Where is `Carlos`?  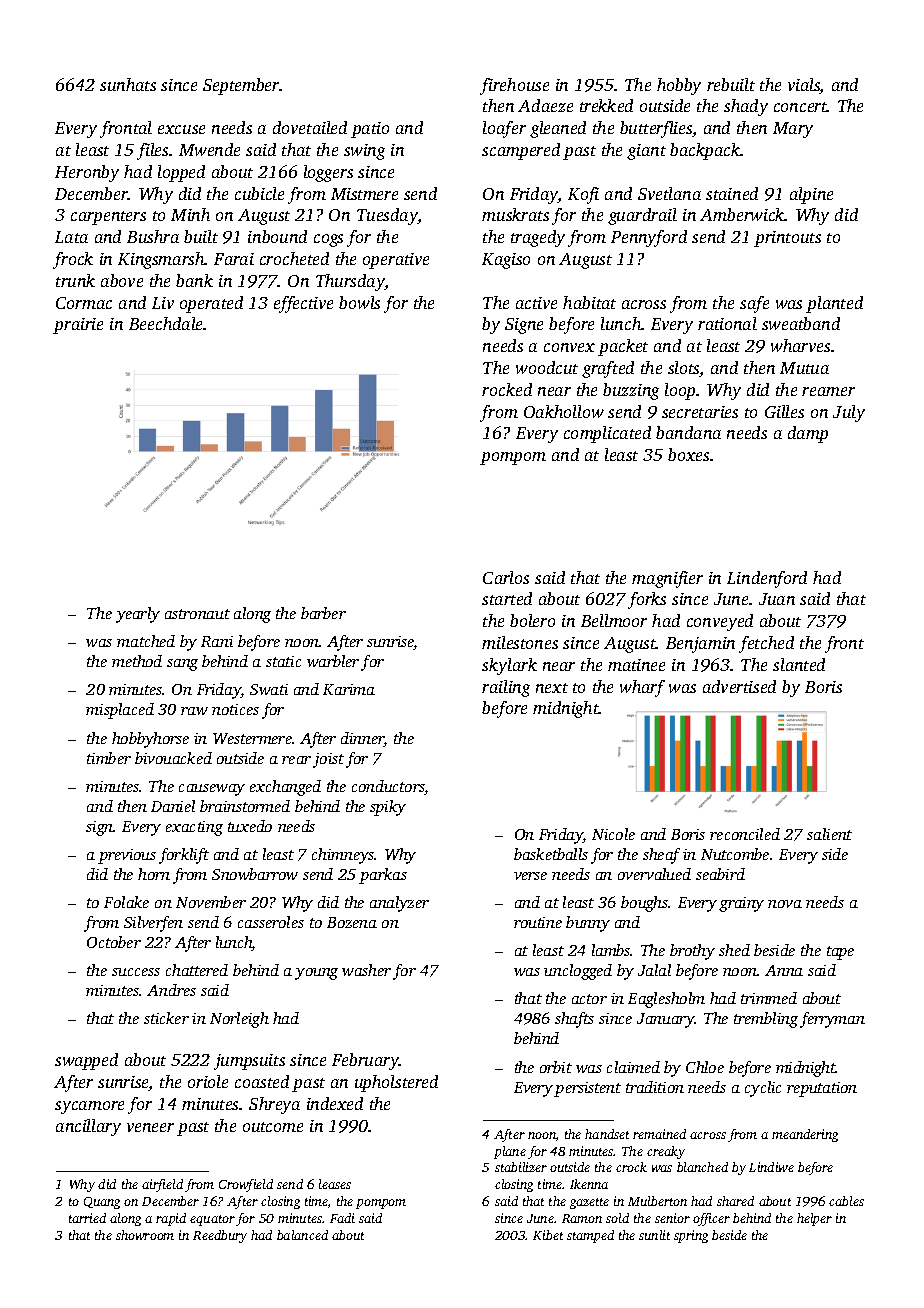
Carlos is located at coordinates (506, 577).
